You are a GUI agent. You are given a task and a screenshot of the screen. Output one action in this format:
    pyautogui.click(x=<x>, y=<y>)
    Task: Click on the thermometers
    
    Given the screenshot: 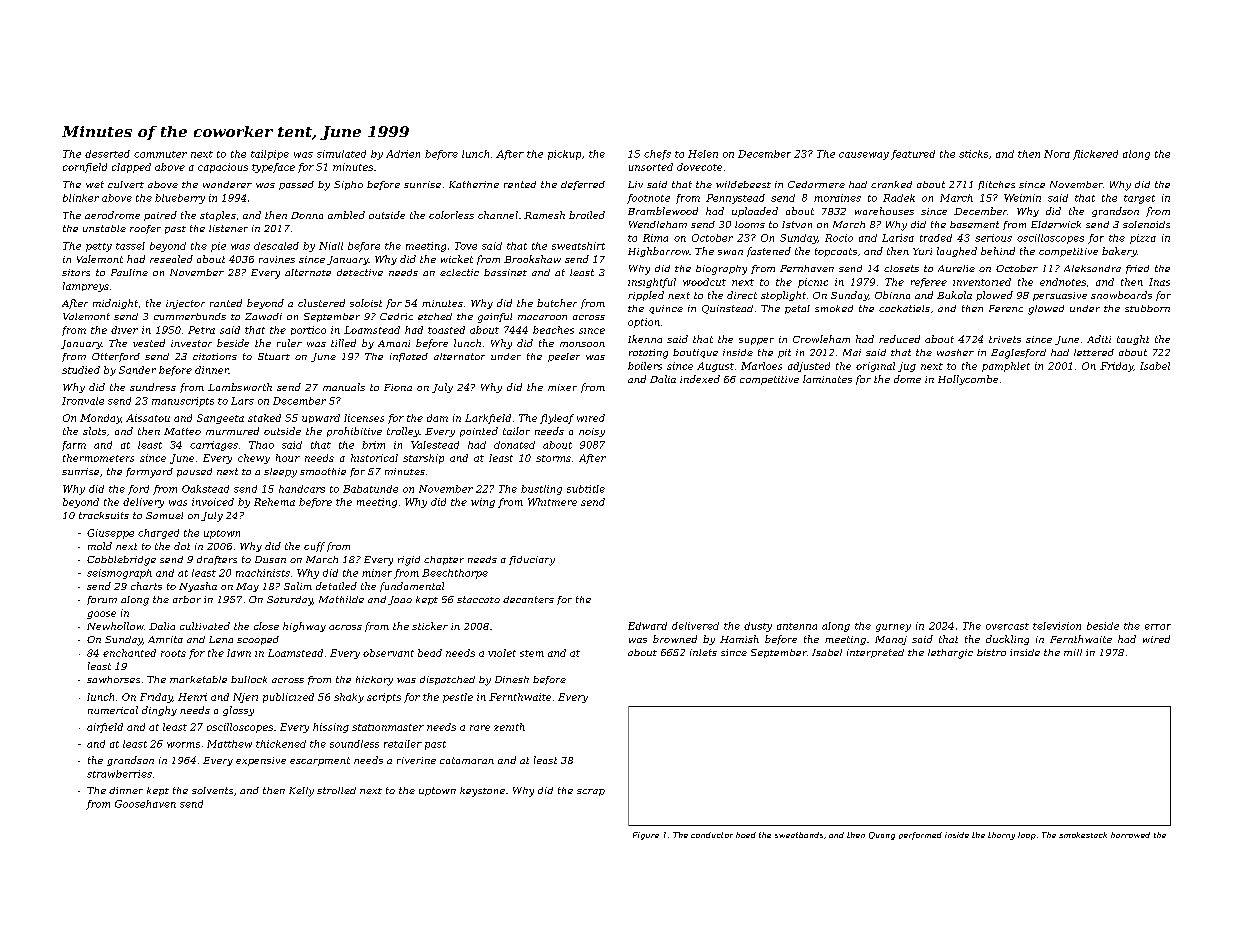 What is the action you would take?
    pyautogui.click(x=98, y=458)
